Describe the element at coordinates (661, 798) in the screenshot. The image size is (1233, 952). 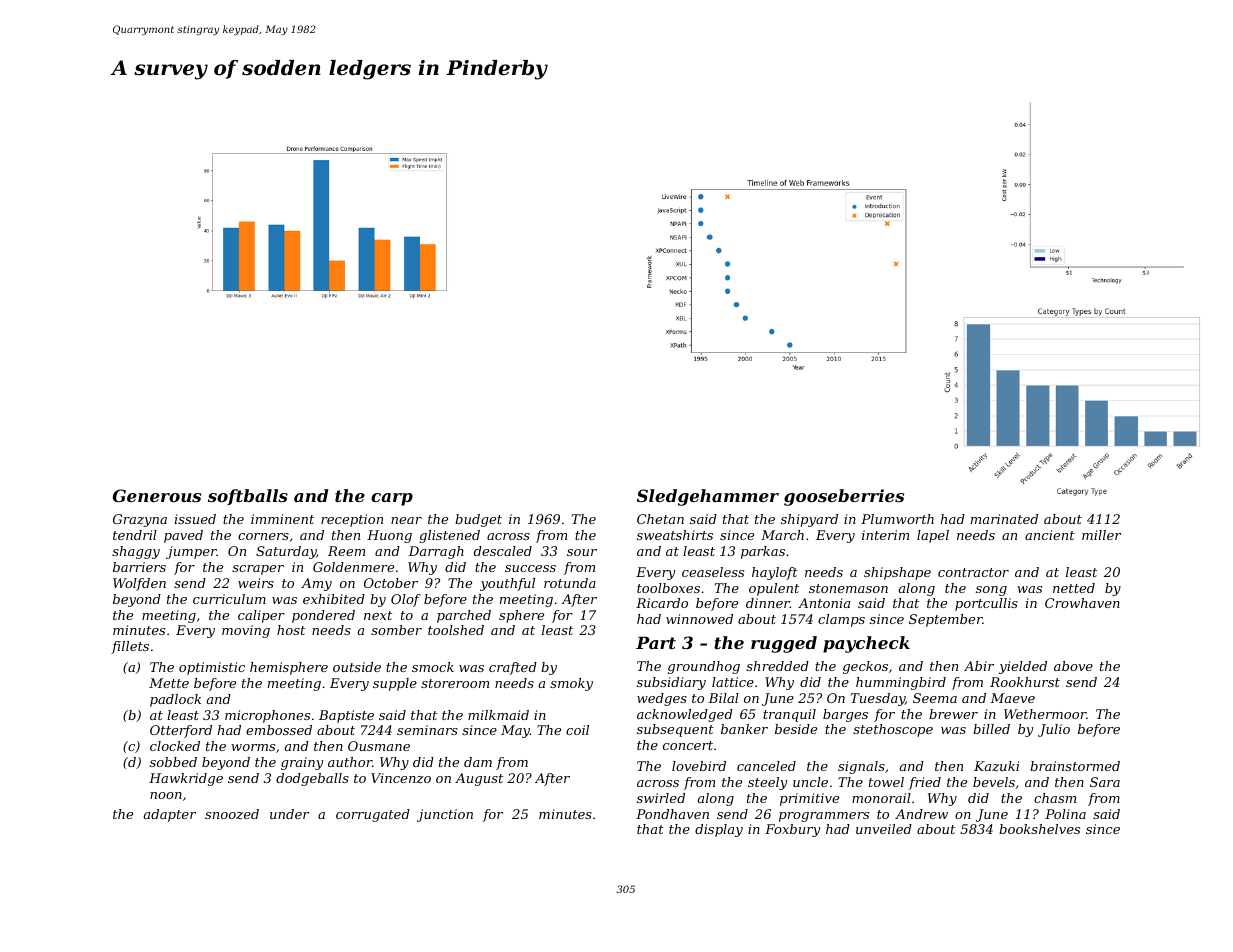
I see `swirled` at that location.
